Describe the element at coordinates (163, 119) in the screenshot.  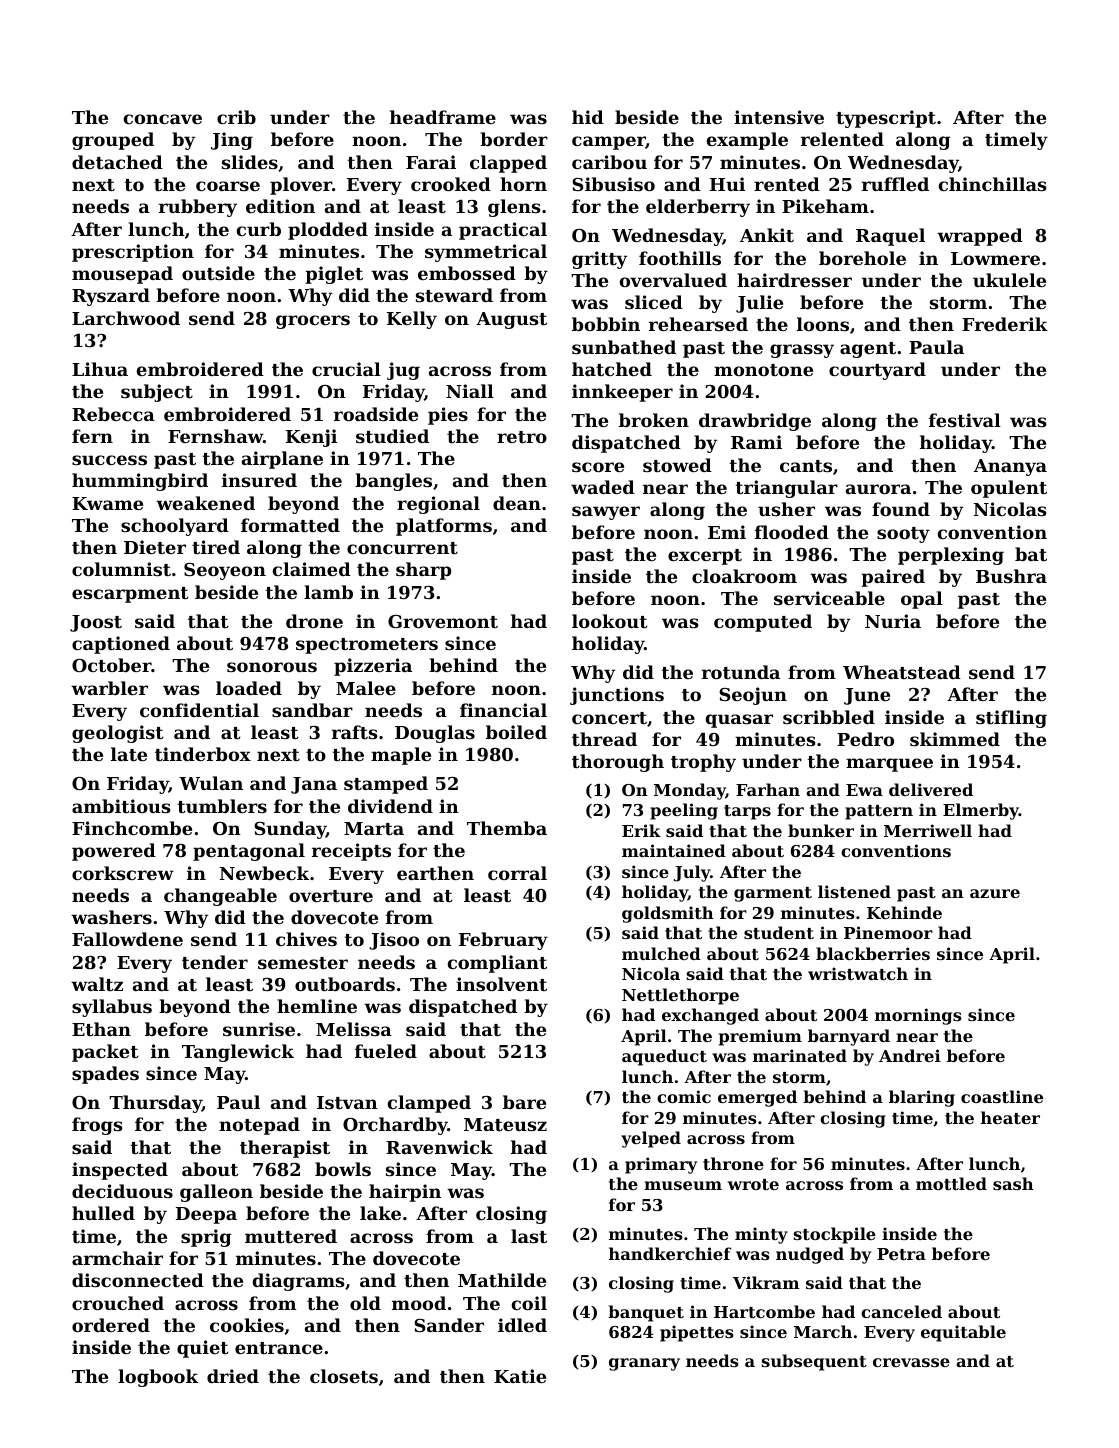
I see `concave` at that location.
